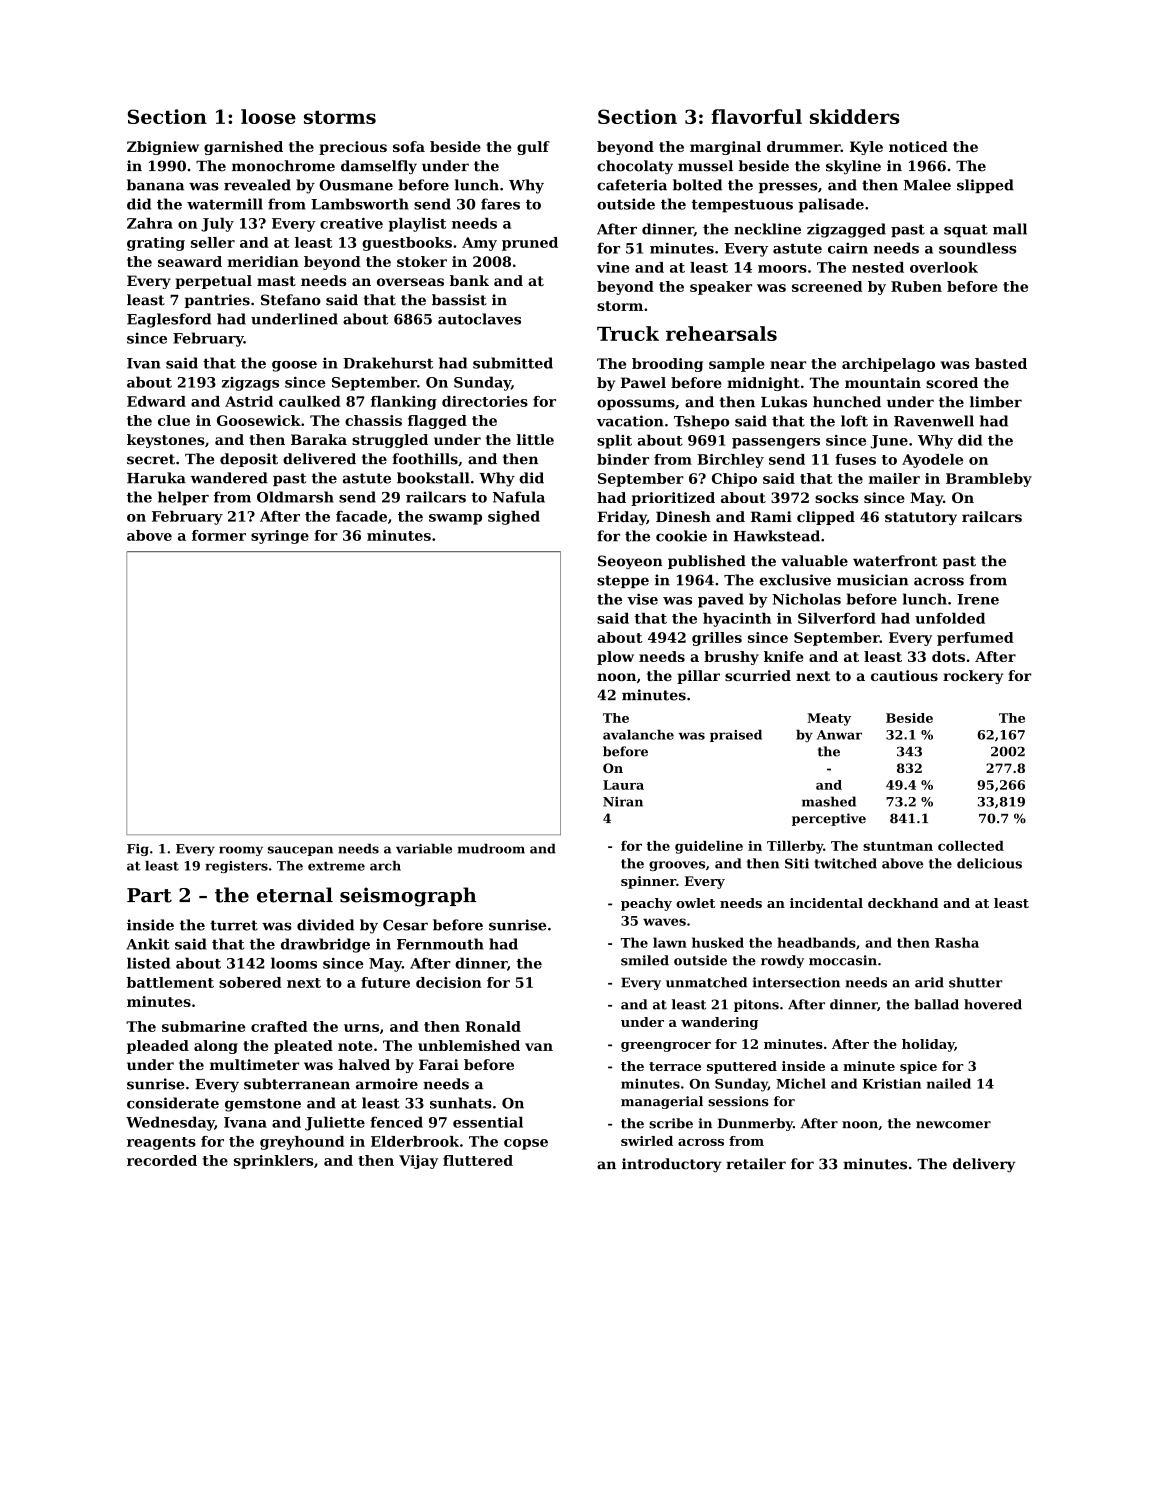 This screenshot has height=1498, width=1158. What do you see at coordinates (615, 658) in the screenshot?
I see `plow` at bounding box center [615, 658].
